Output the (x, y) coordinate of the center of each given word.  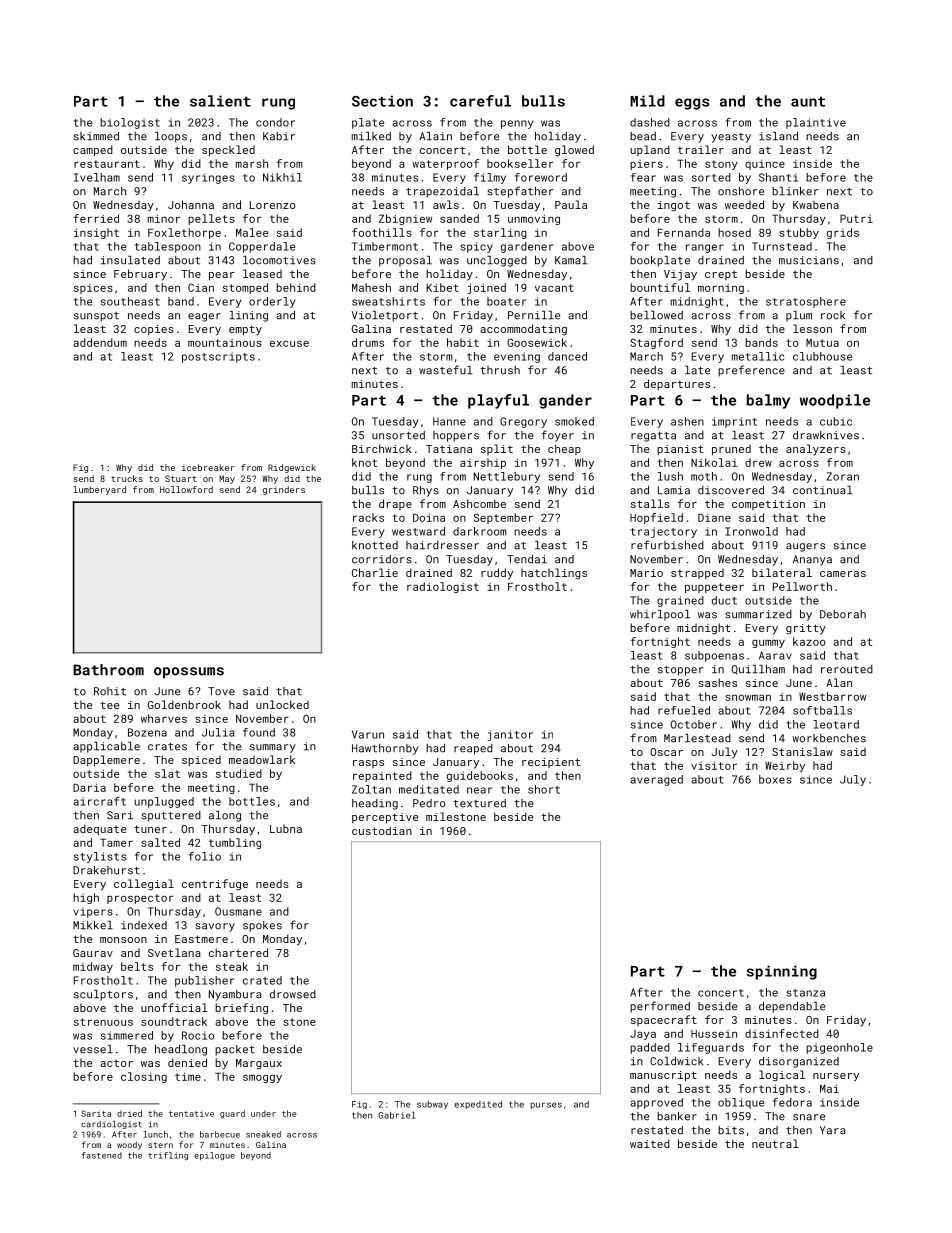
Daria (89, 787)
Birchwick (382, 448)
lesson (812, 328)
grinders (284, 490)
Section (382, 101)
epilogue (214, 1156)
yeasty (731, 138)
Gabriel (397, 1115)
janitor (510, 735)
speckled (228, 151)
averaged (656, 780)
